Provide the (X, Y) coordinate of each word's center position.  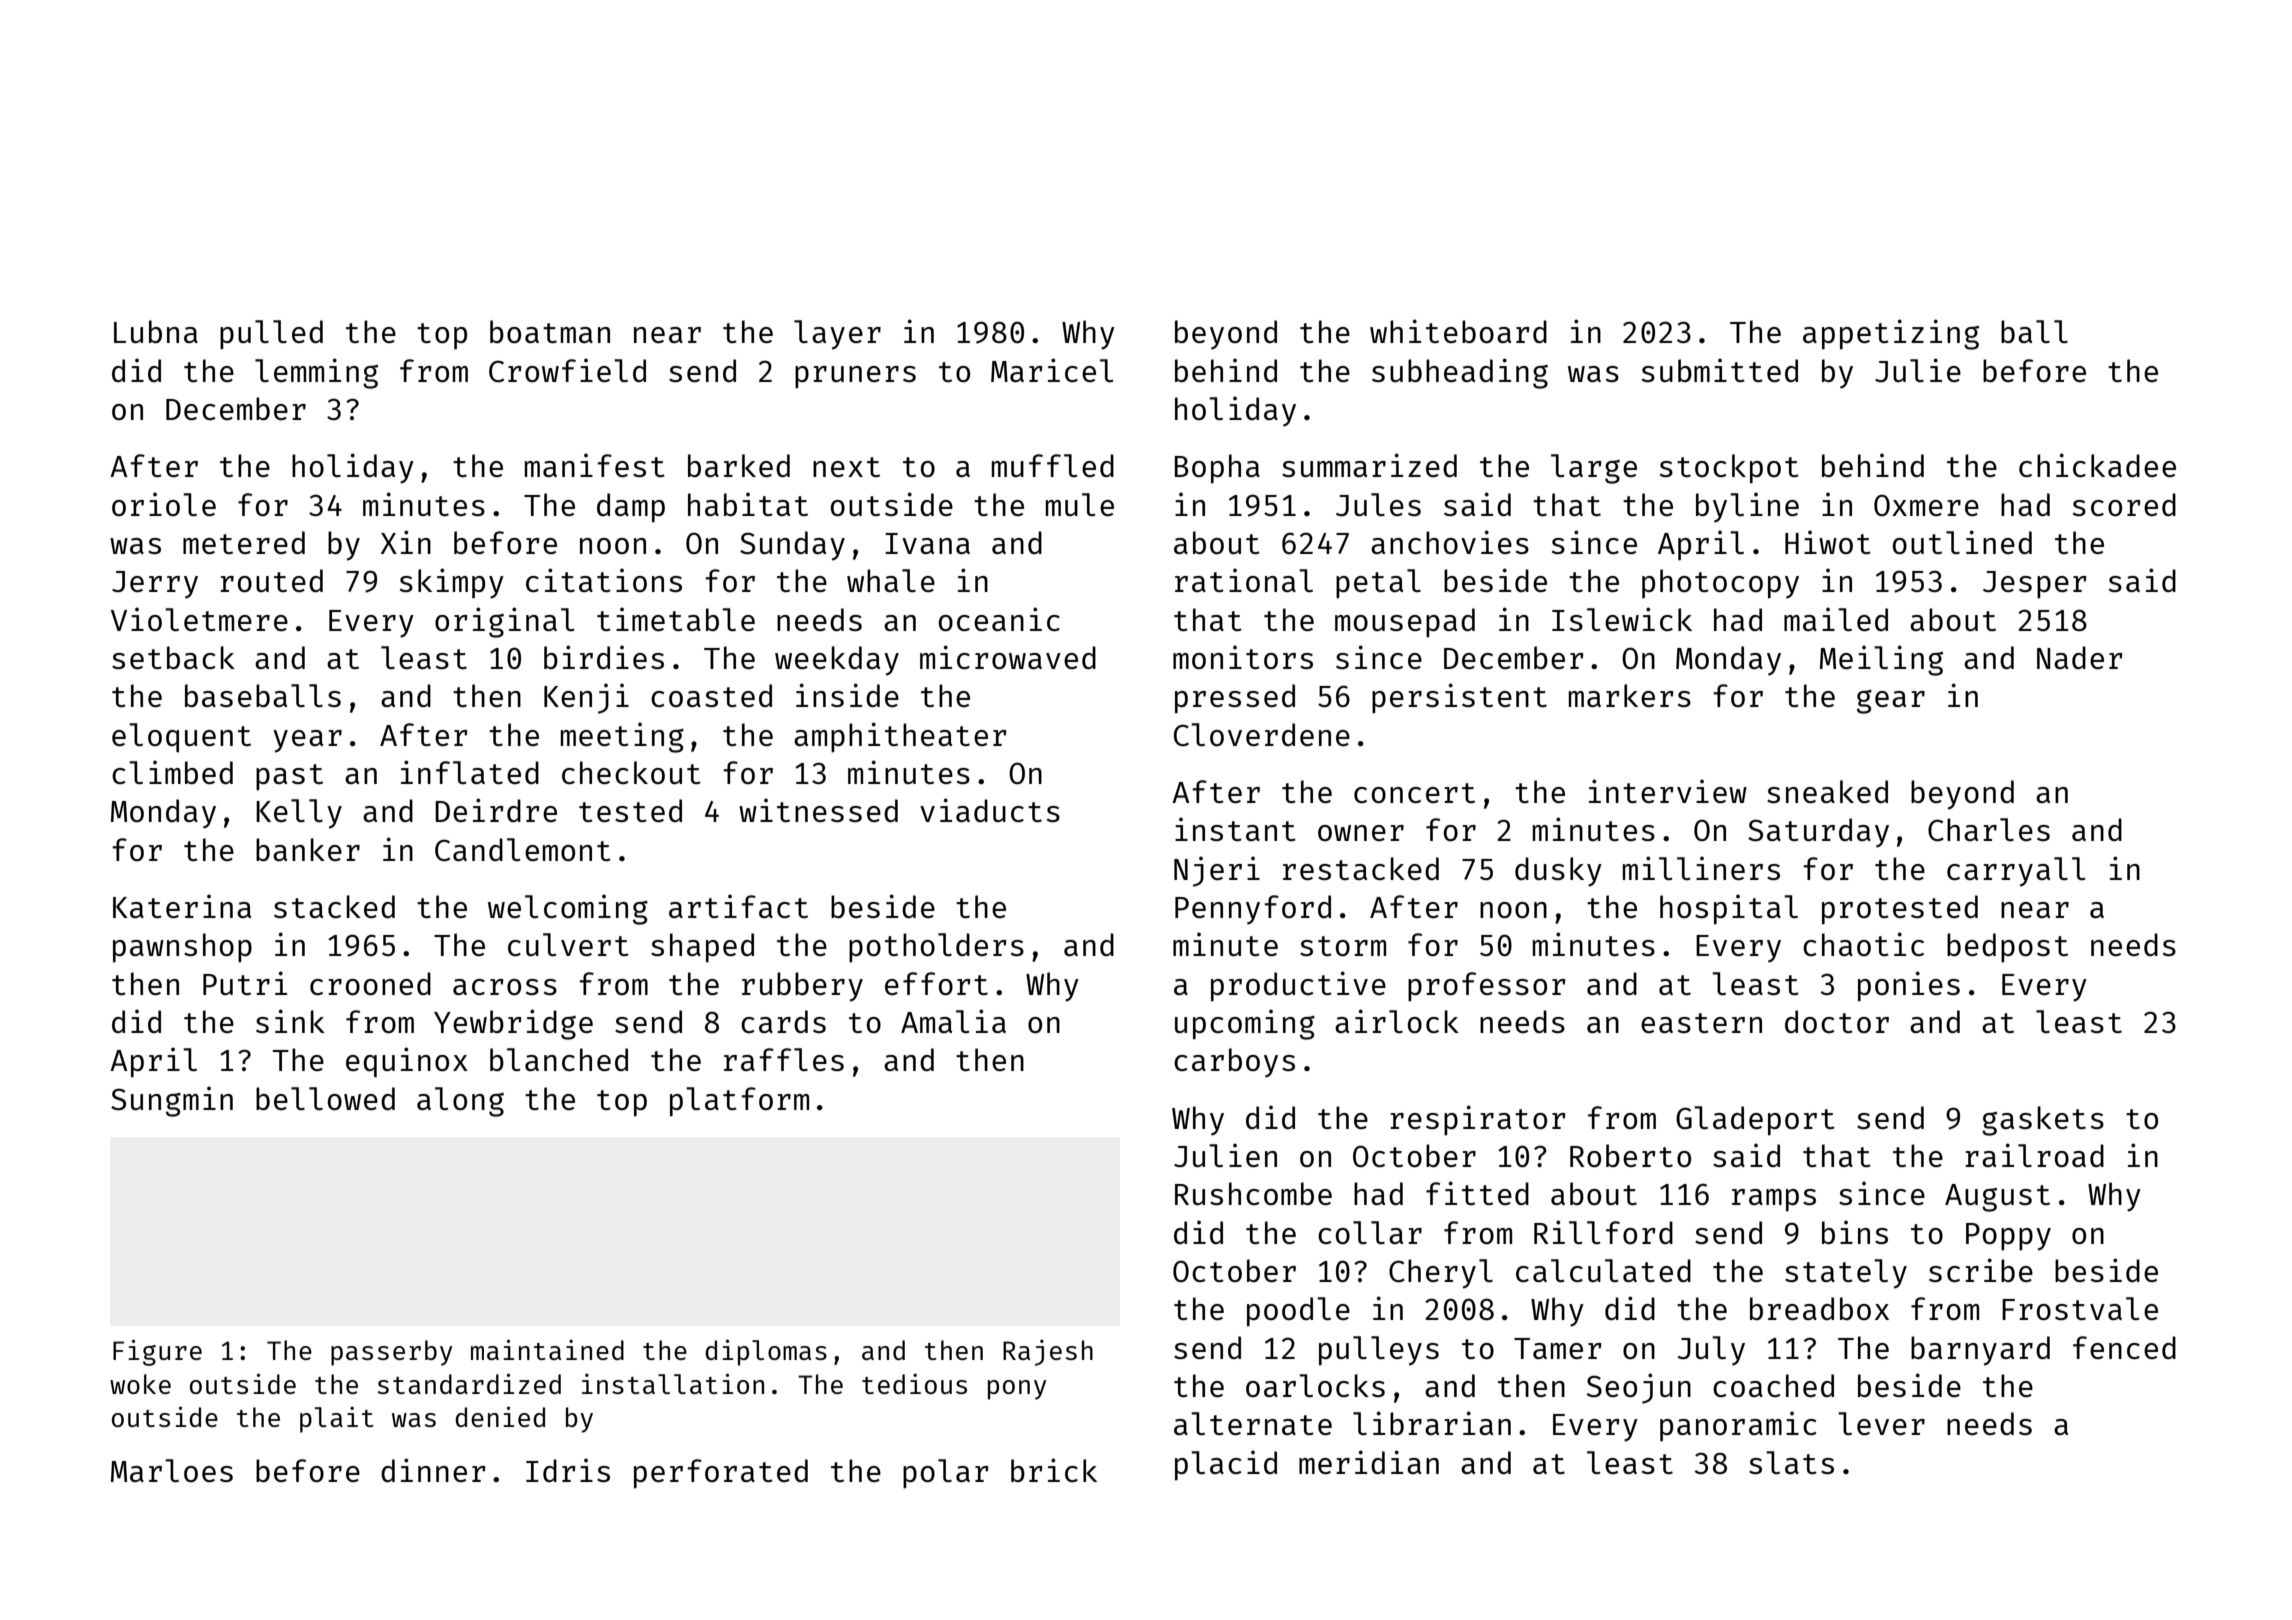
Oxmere (1926, 505)
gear (1891, 701)
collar (1370, 1232)
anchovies (1450, 542)
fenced (2124, 1347)
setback (173, 657)
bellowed (325, 1098)
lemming (316, 373)
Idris (568, 1470)
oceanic (999, 619)
